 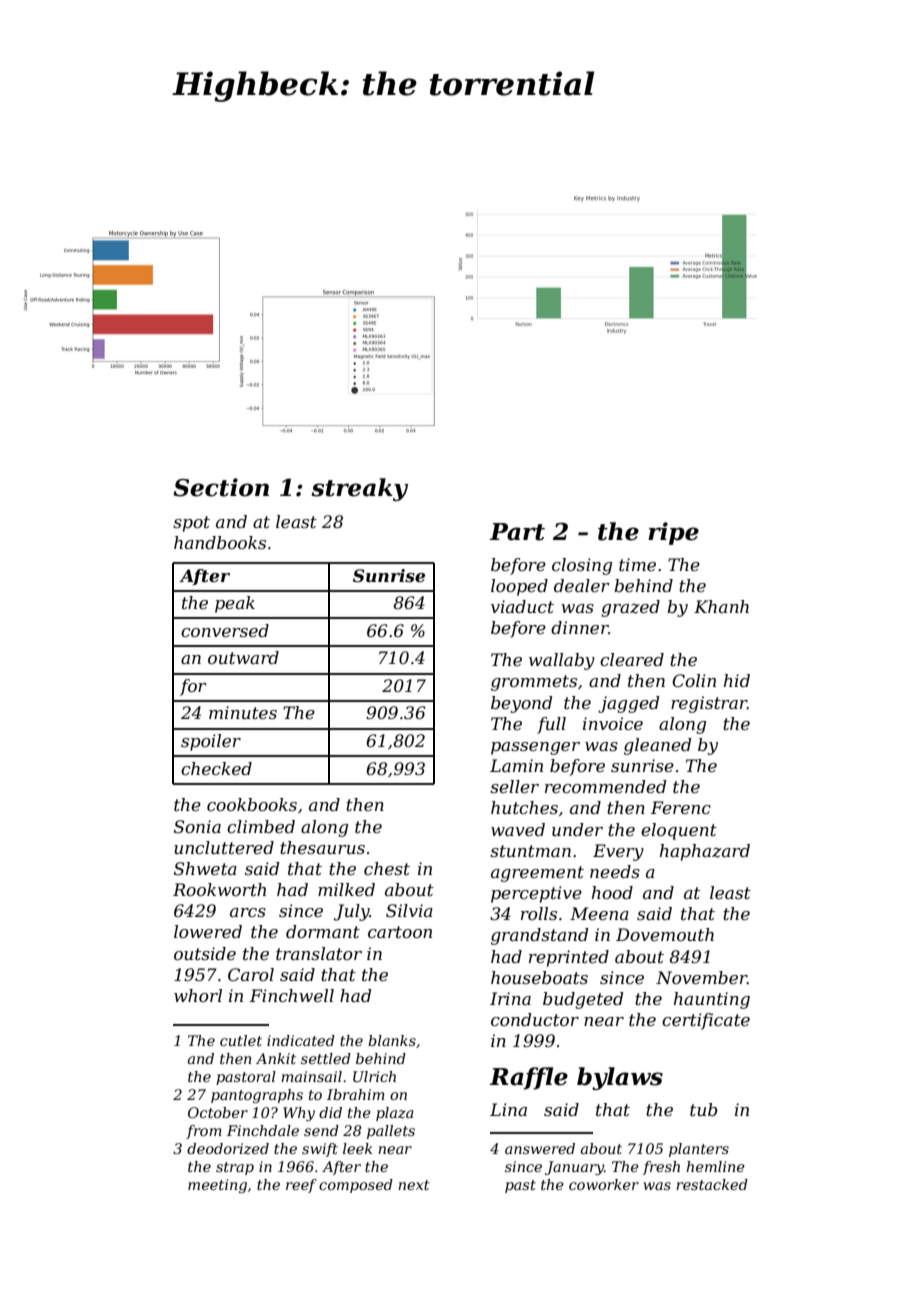 What do you see at coordinates (673, 533) in the screenshot?
I see `ripe` at bounding box center [673, 533].
